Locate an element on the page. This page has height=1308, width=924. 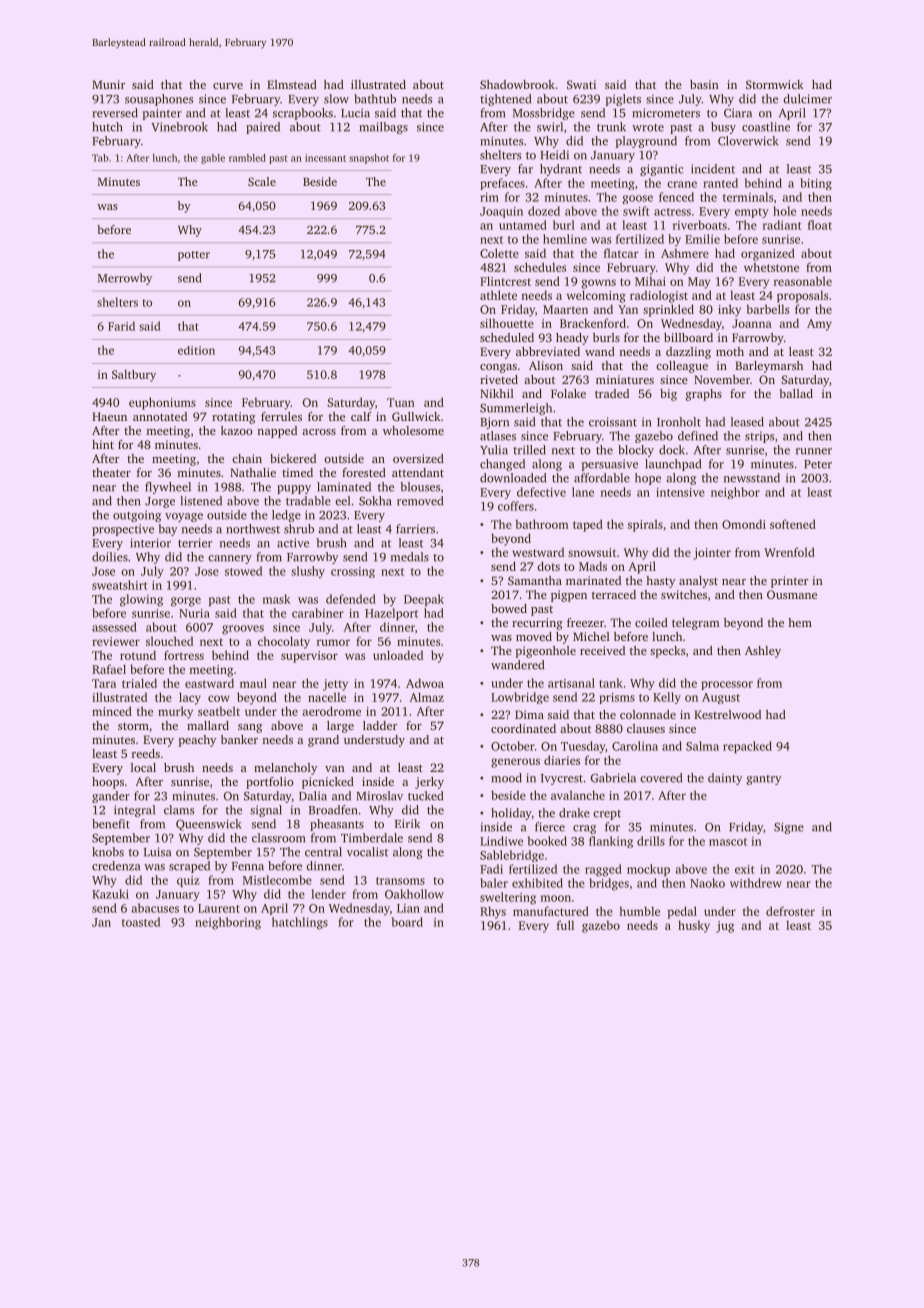
gable is located at coordinates (213, 159).
